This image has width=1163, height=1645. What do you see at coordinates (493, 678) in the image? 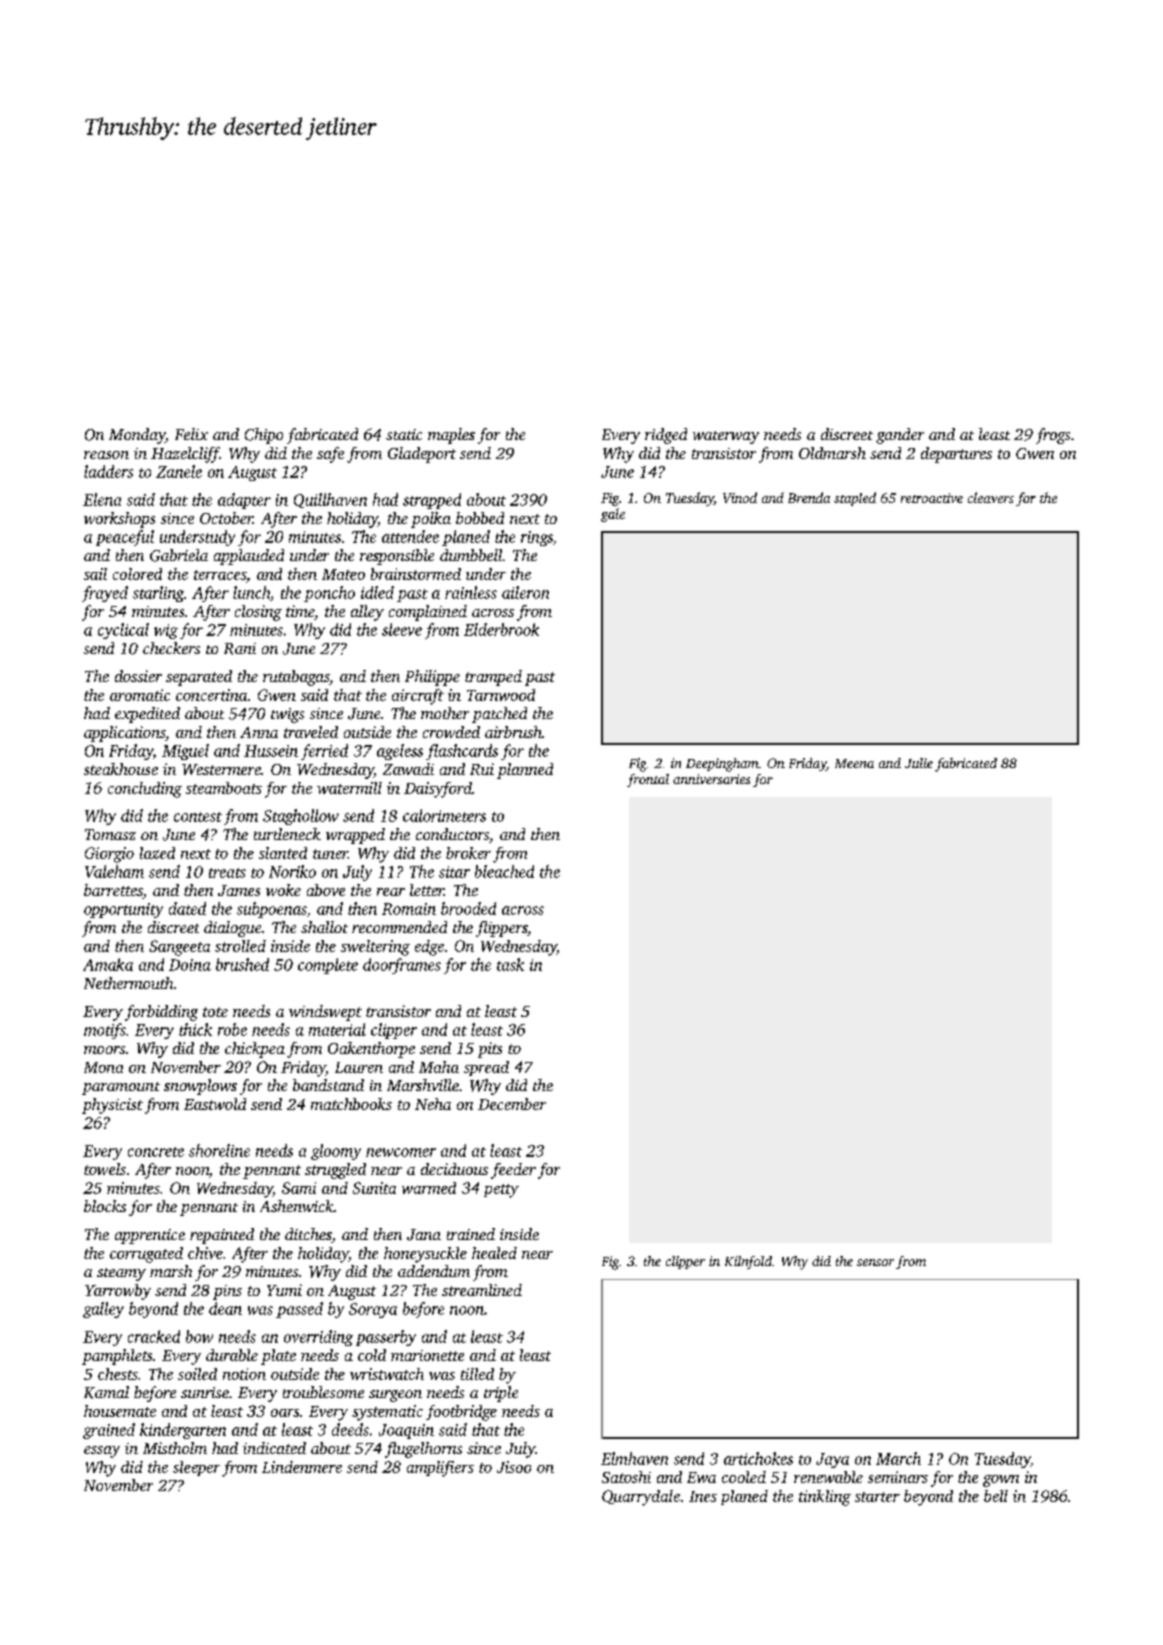
I see `tramped` at bounding box center [493, 678].
